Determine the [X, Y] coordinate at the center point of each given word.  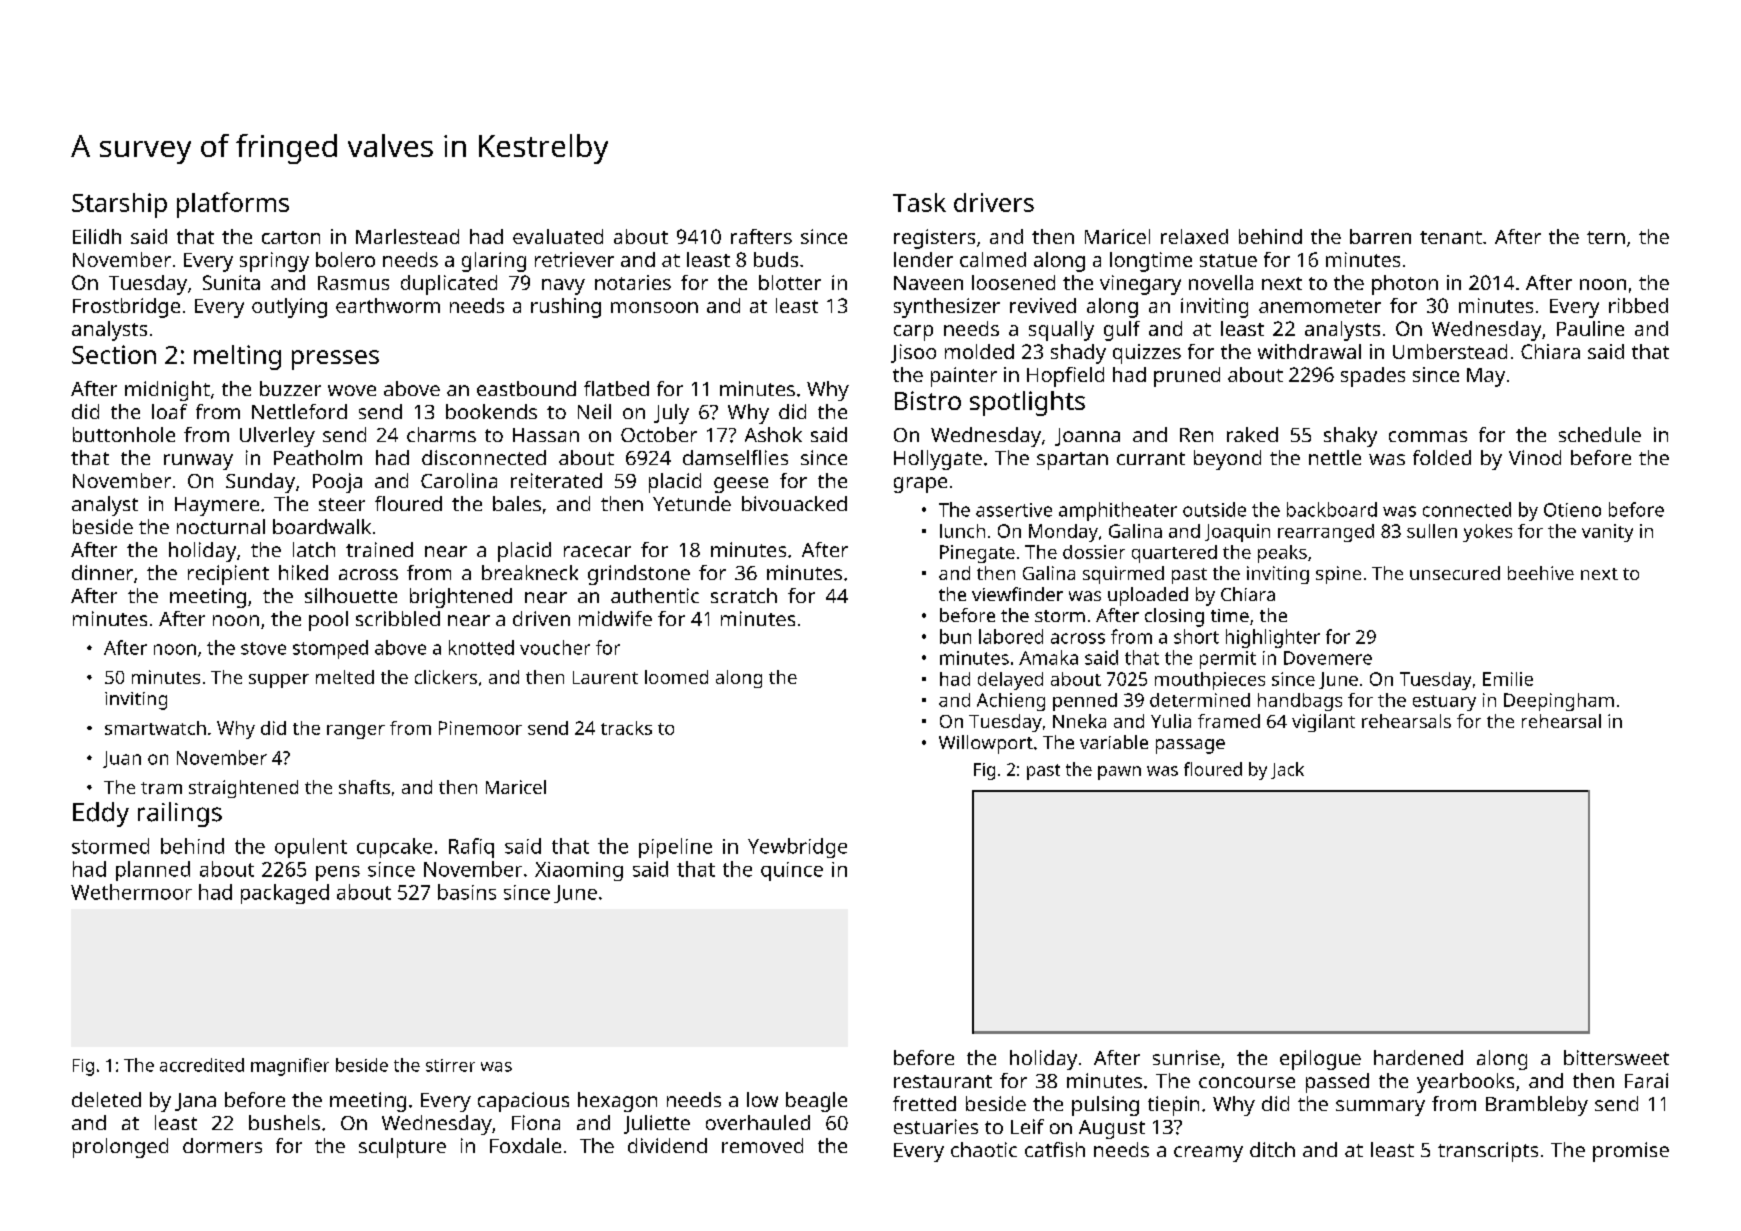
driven [541, 618]
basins [467, 892]
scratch [744, 595]
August [1112, 1129]
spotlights [1027, 403]
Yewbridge [797, 848]
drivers [994, 202]
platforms [233, 205]
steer [342, 504]
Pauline [1590, 328]
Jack [1287, 770]
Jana [195, 1102]
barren [1380, 236]
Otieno [1572, 510]
